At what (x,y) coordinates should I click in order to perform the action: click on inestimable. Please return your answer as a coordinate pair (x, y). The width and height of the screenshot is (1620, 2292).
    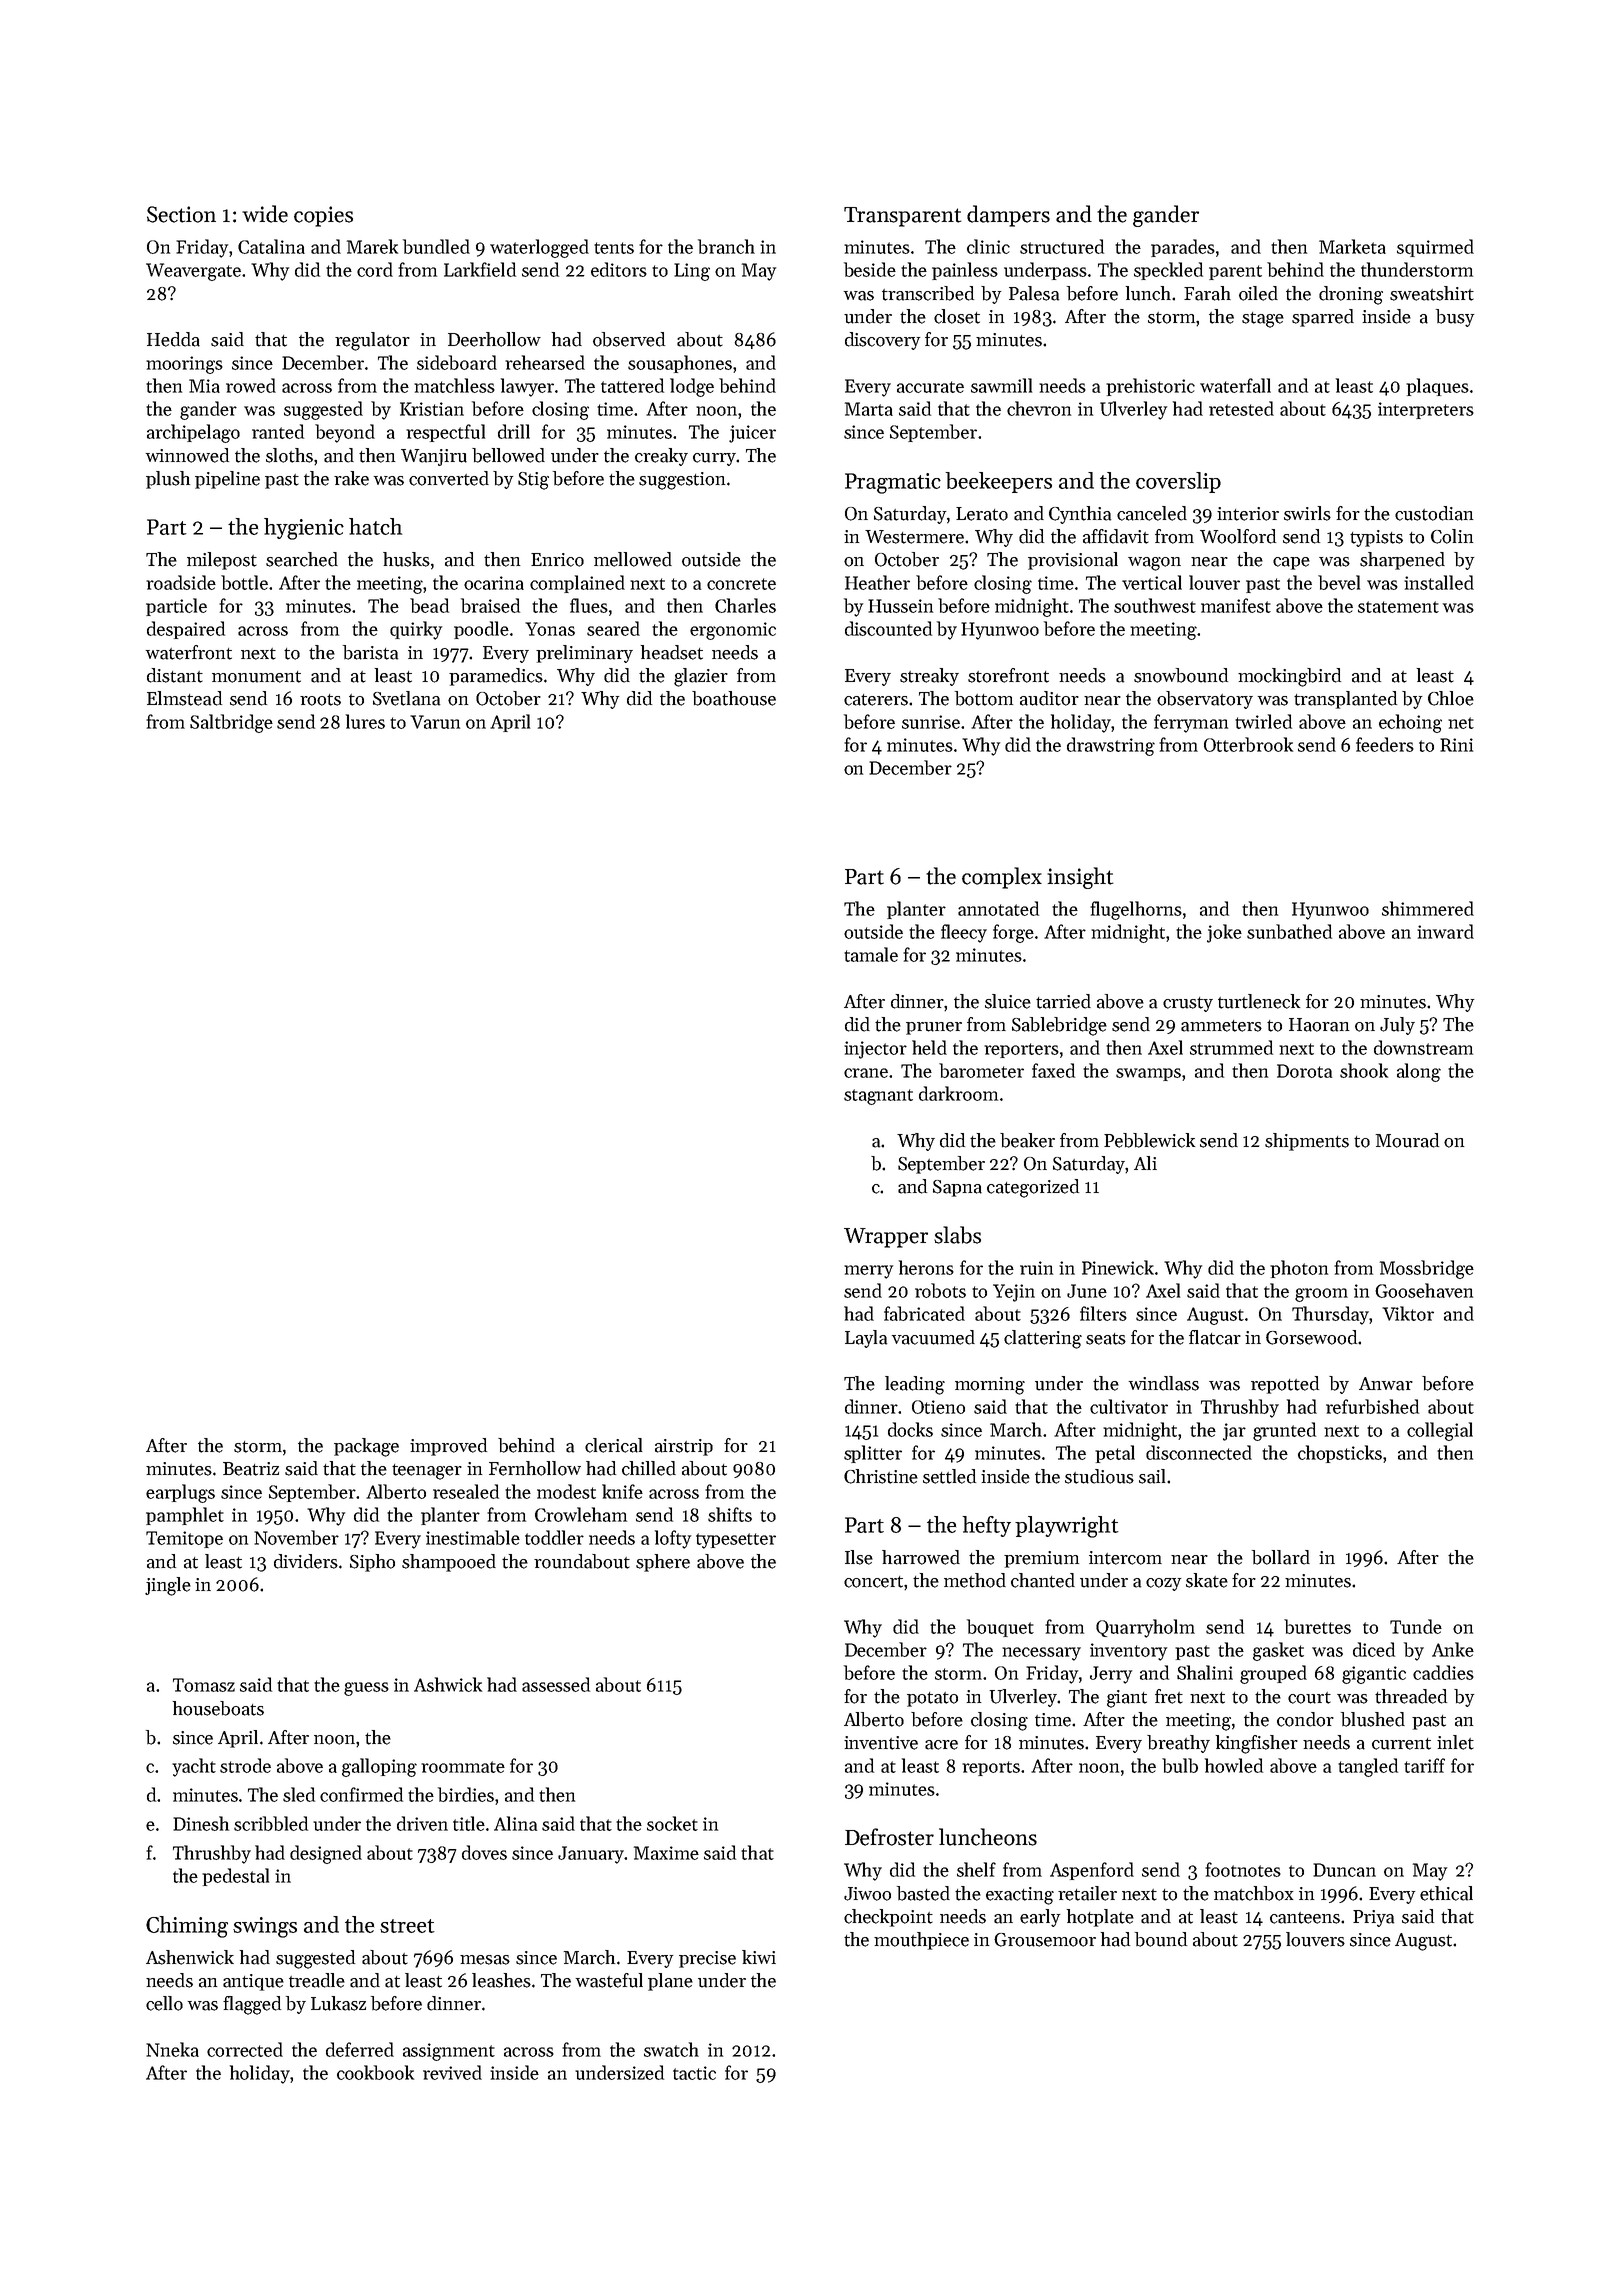
    Looking at the image, I should click on (473, 1537).
